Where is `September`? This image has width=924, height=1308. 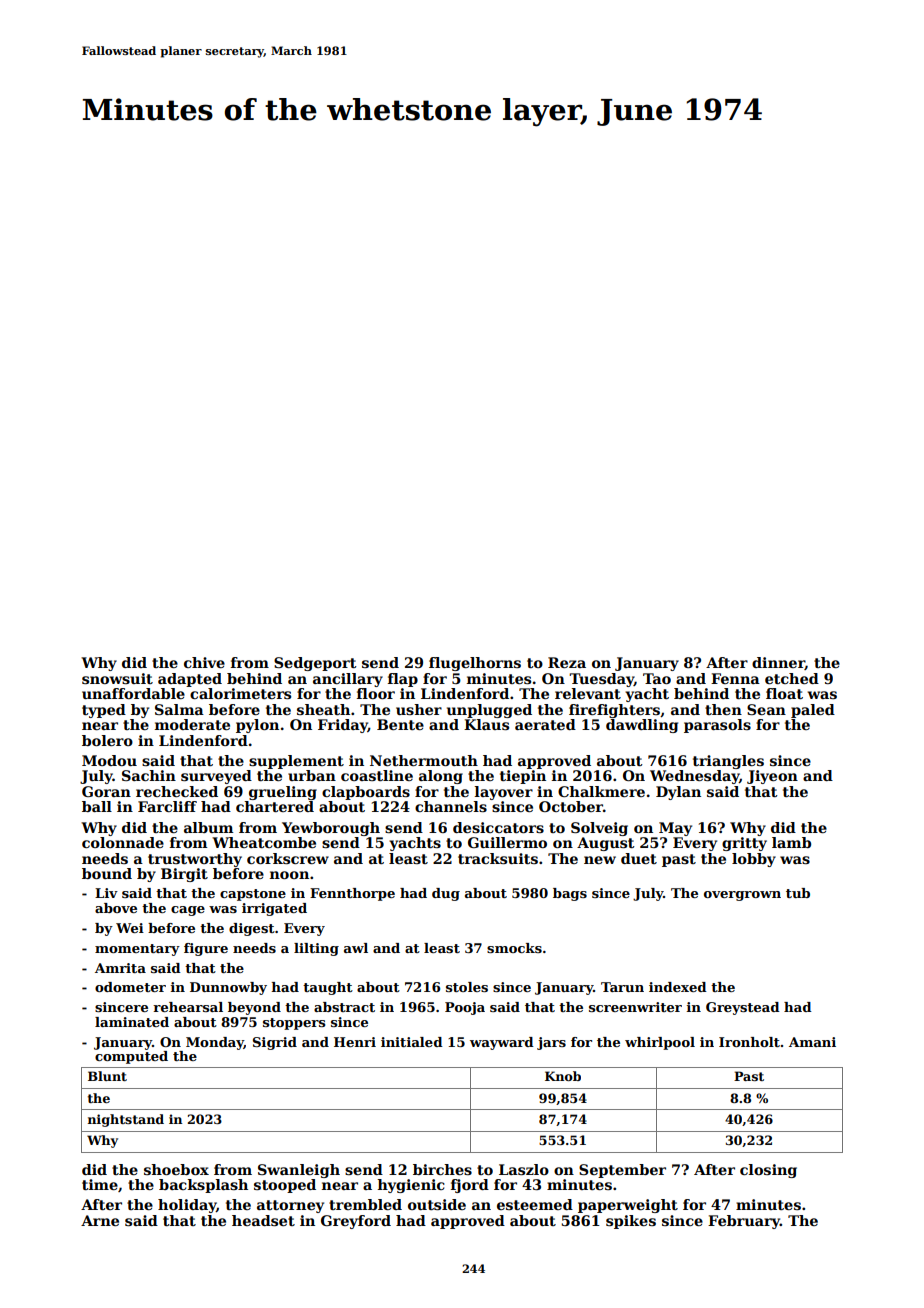
September is located at coordinates (622, 1171).
